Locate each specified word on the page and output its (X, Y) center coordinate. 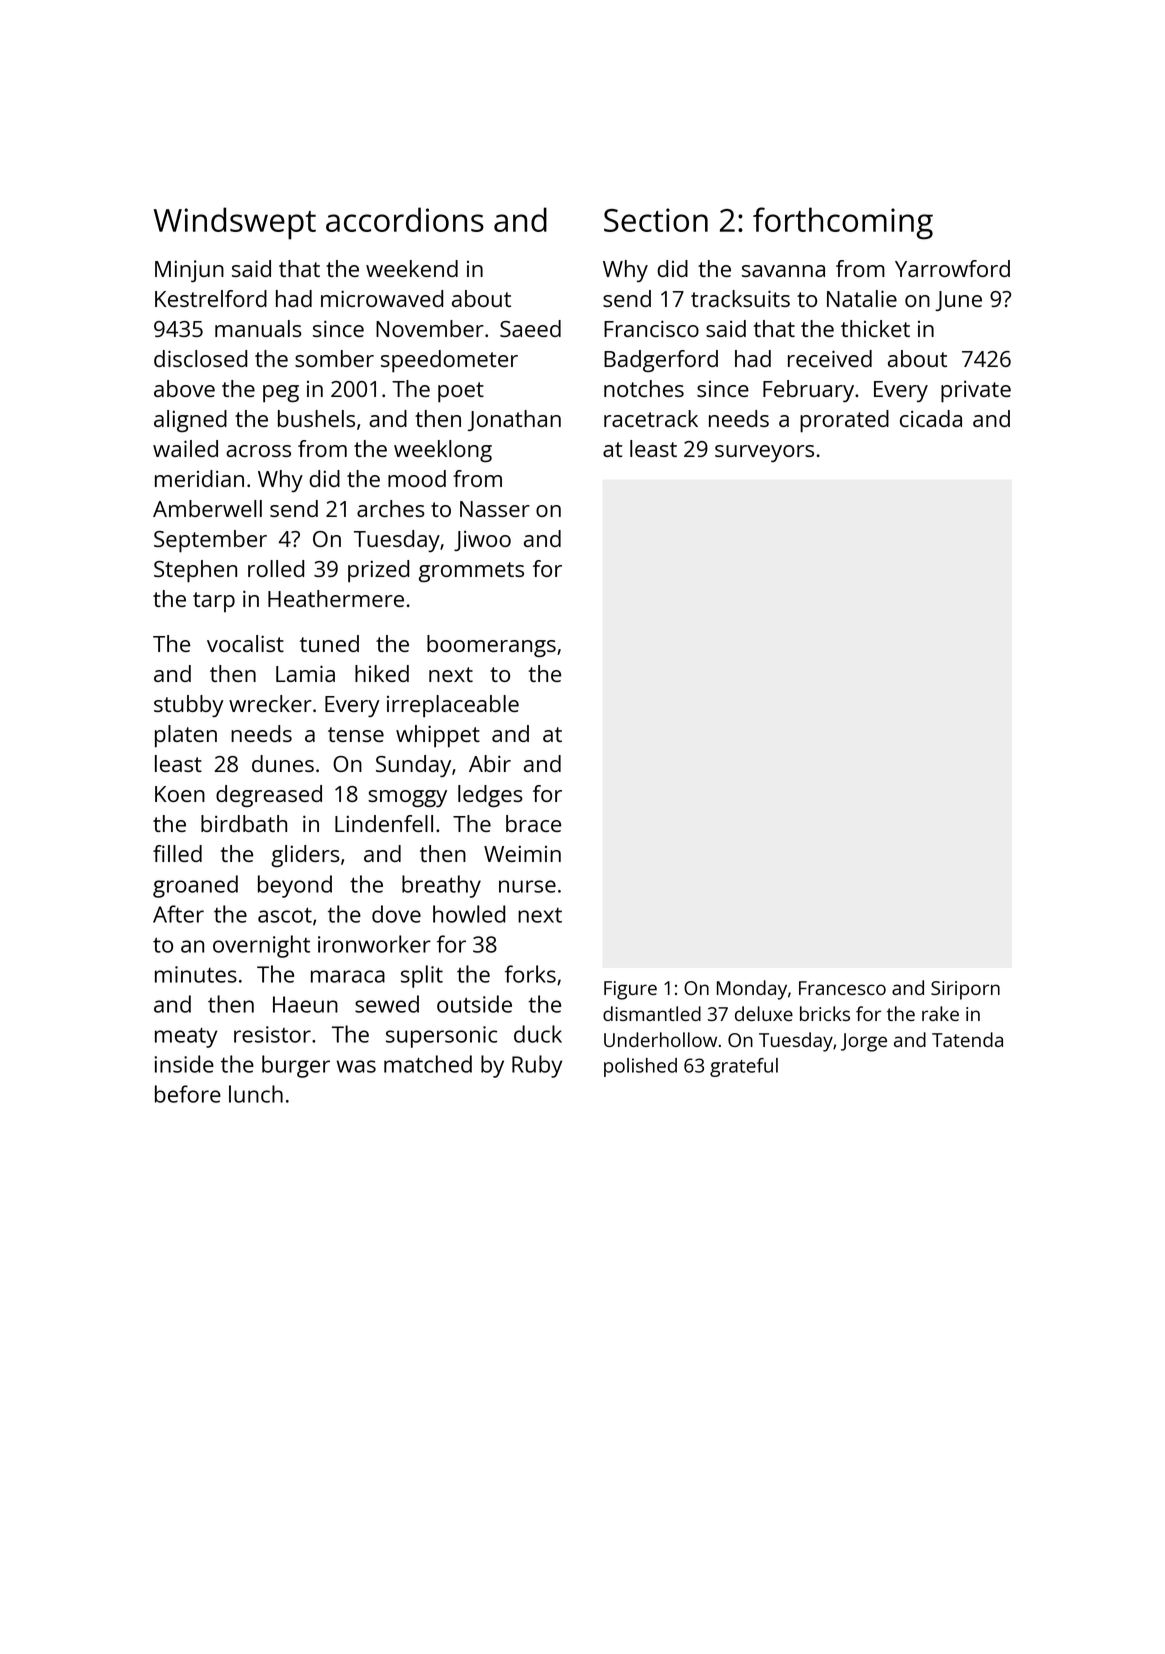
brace (533, 823)
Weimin (522, 853)
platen (186, 736)
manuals (258, 328)
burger (296, 1066)
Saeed (530, 328)
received (830, 358)
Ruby (537, 1066)
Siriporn (965, 990)
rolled (276, 568)
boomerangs (491, 646)
